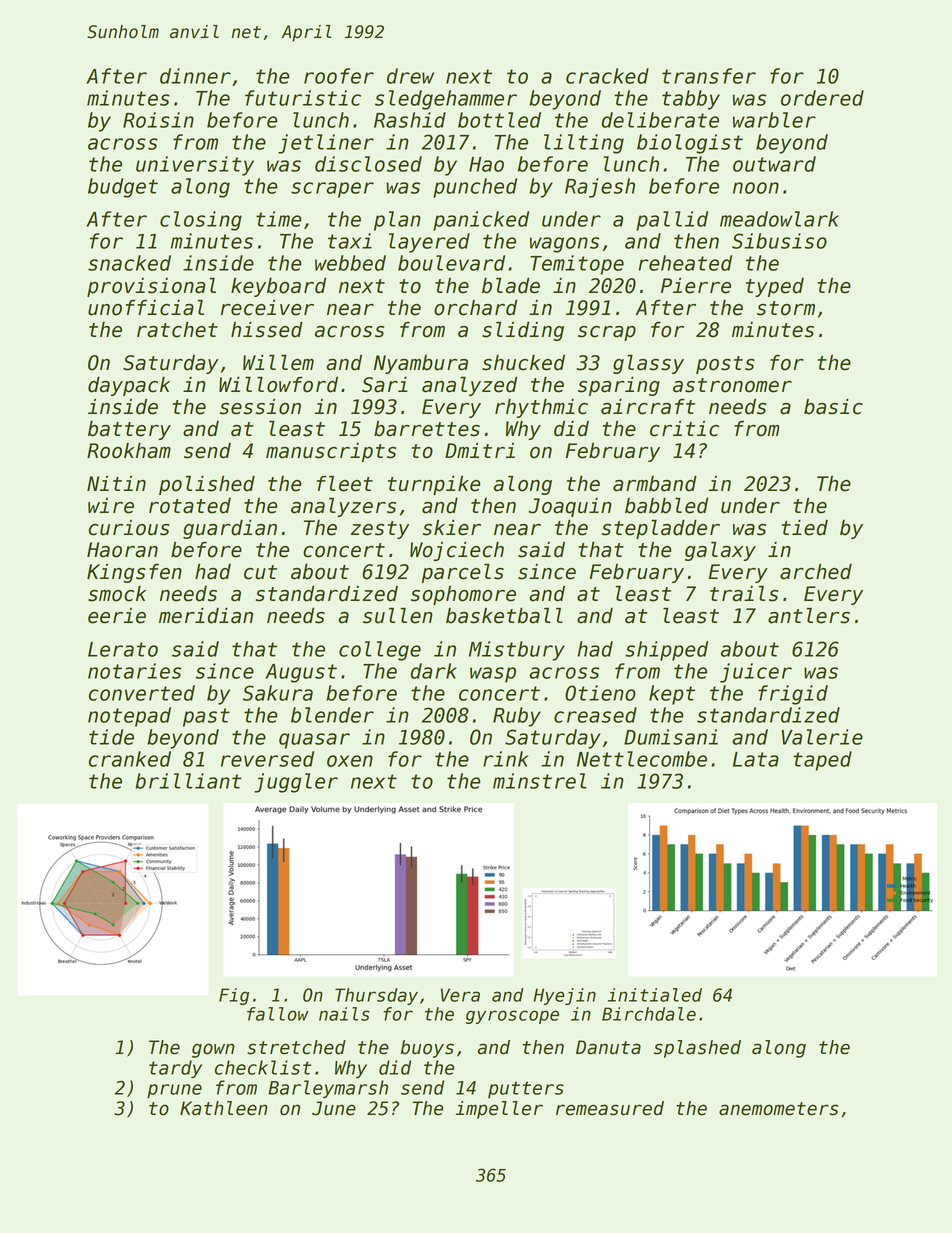 This screenshot has width=952, height=1233. What do you see at coordinates (303, 98) in the screenshot?
I see `futuristic` at bounding box center [303, 98].
